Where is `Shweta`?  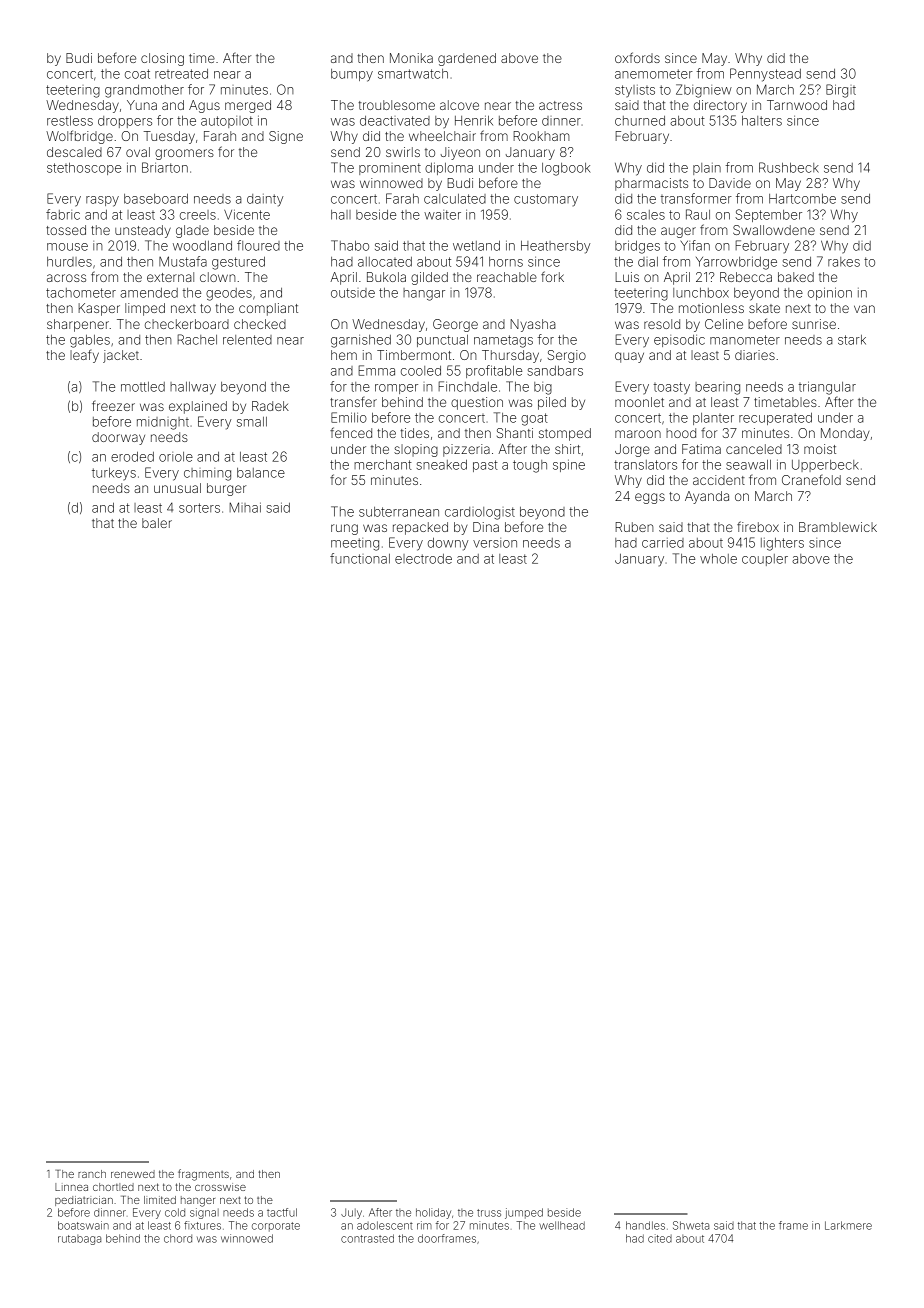
Shweta is located at coordinates (691, 1225).
